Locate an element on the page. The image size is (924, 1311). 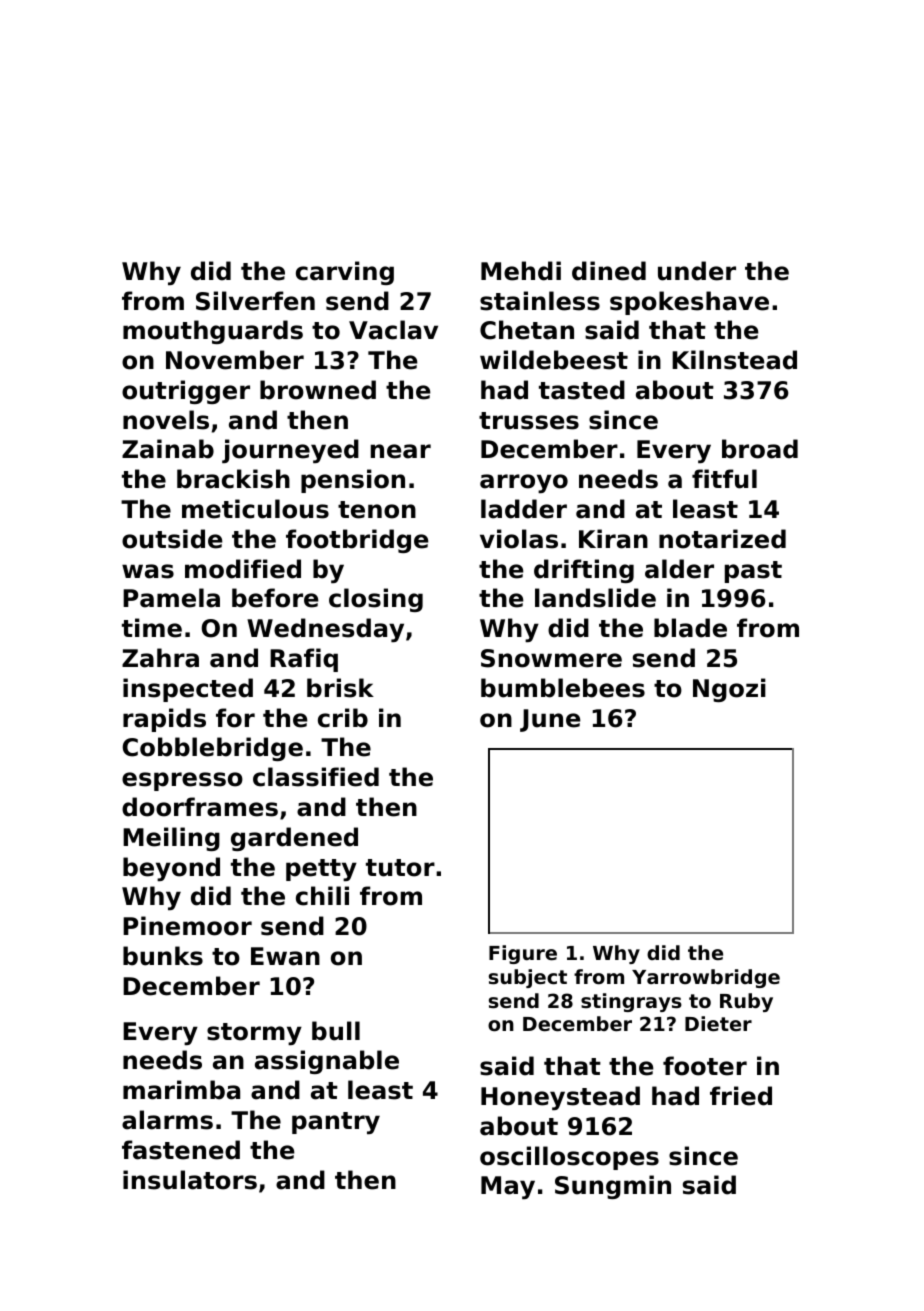
trusses is located at coordinates (529, 421).
